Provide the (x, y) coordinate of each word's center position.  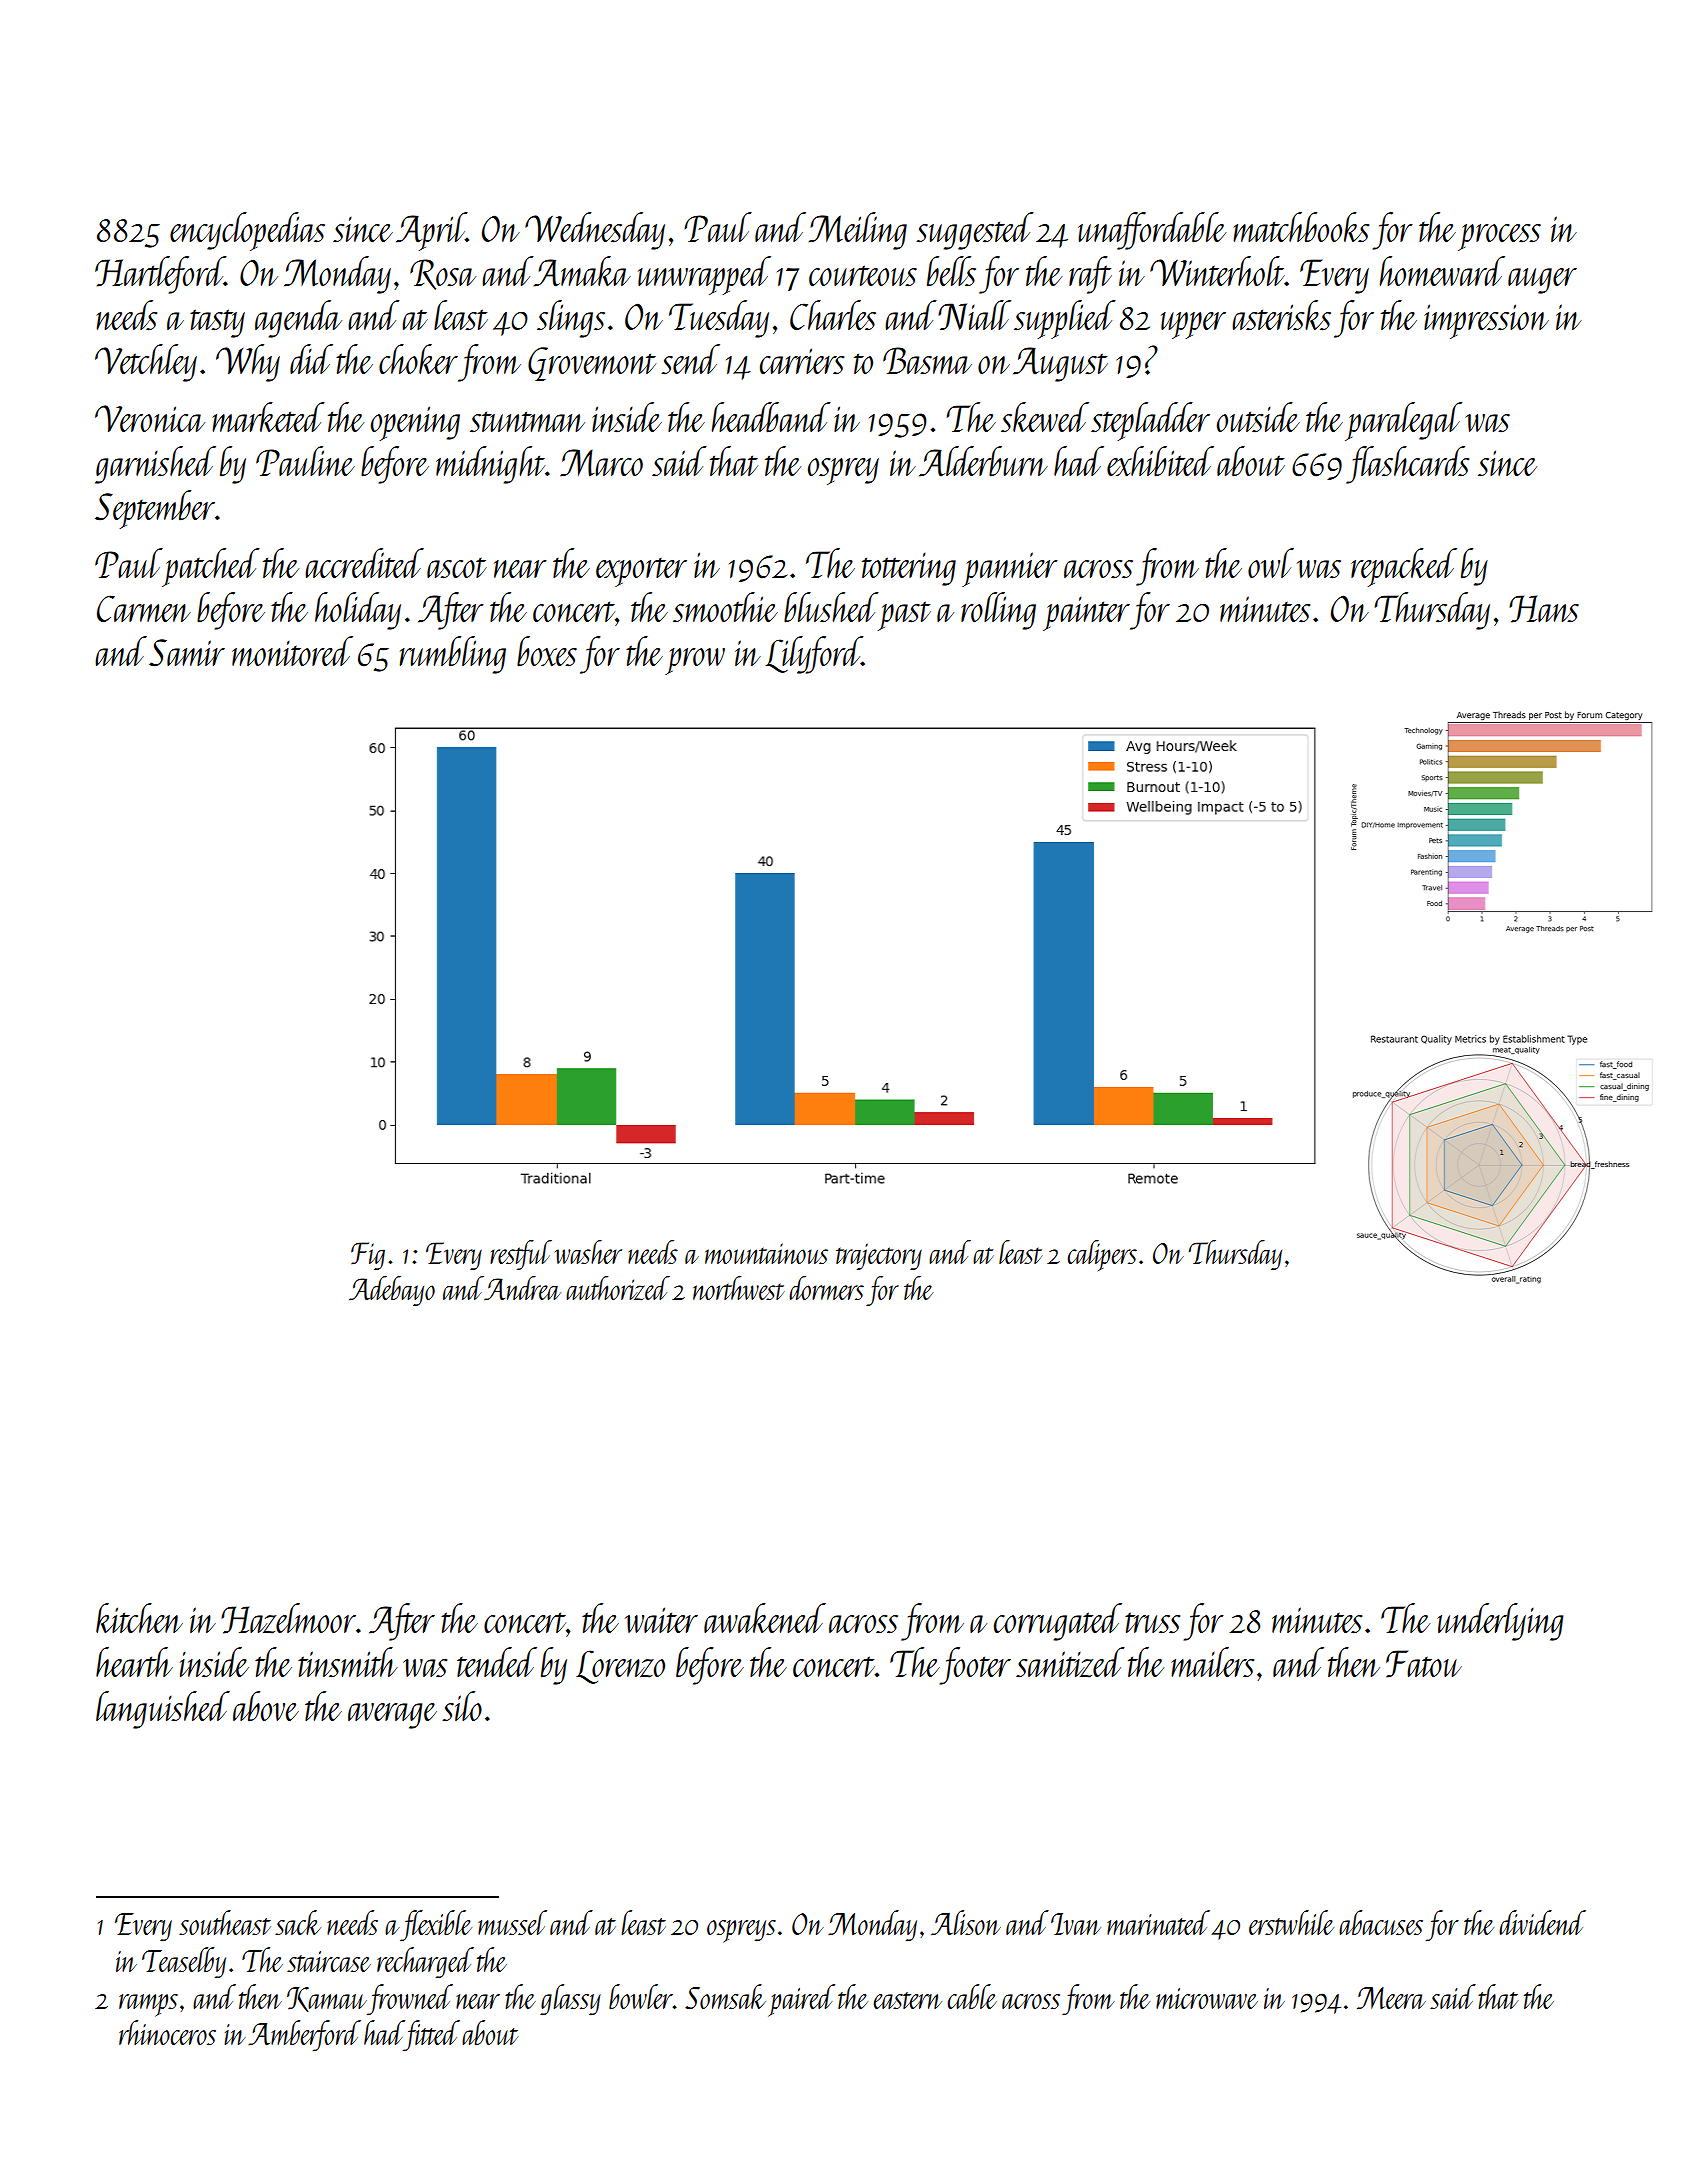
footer (975, 1666)
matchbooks (1301, 227)
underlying (1500, 1622)
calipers (1102, 1255)
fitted (432, 2035)
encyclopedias (247, 231)
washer (588, 1252)
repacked (1404, 567)
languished (163, 1710)
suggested (975, 231)
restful (521, 1255)
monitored (292, 651)
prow (695, 661)
